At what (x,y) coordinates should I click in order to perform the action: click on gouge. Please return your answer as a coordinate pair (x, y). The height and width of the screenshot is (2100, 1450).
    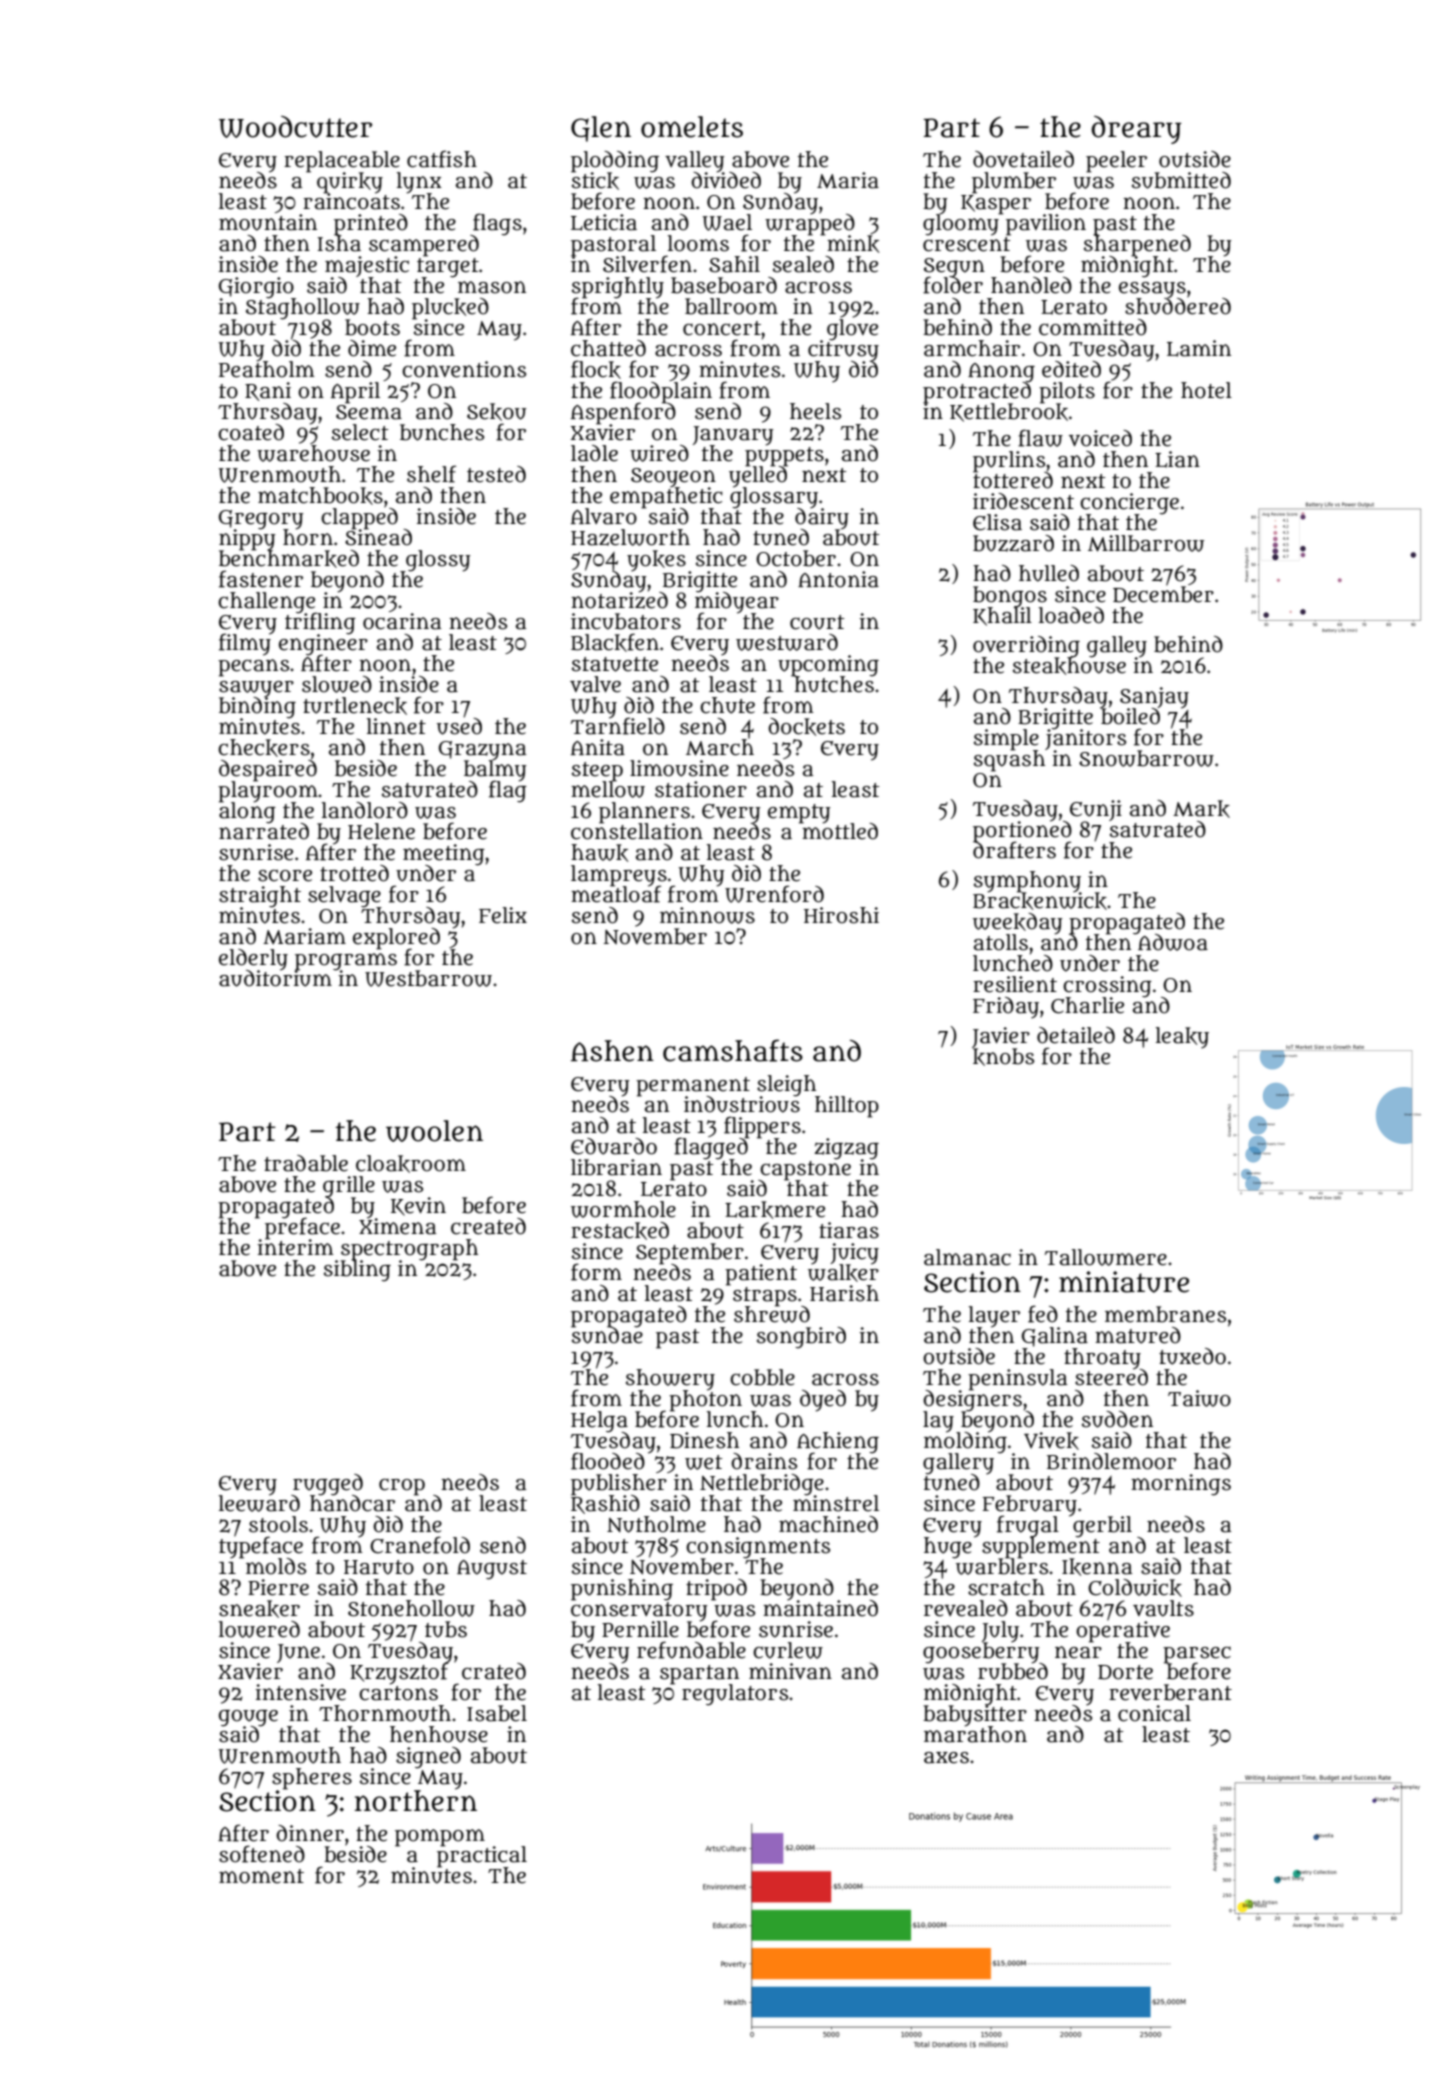
    Looking at the image, I should click on (248, 1718).
